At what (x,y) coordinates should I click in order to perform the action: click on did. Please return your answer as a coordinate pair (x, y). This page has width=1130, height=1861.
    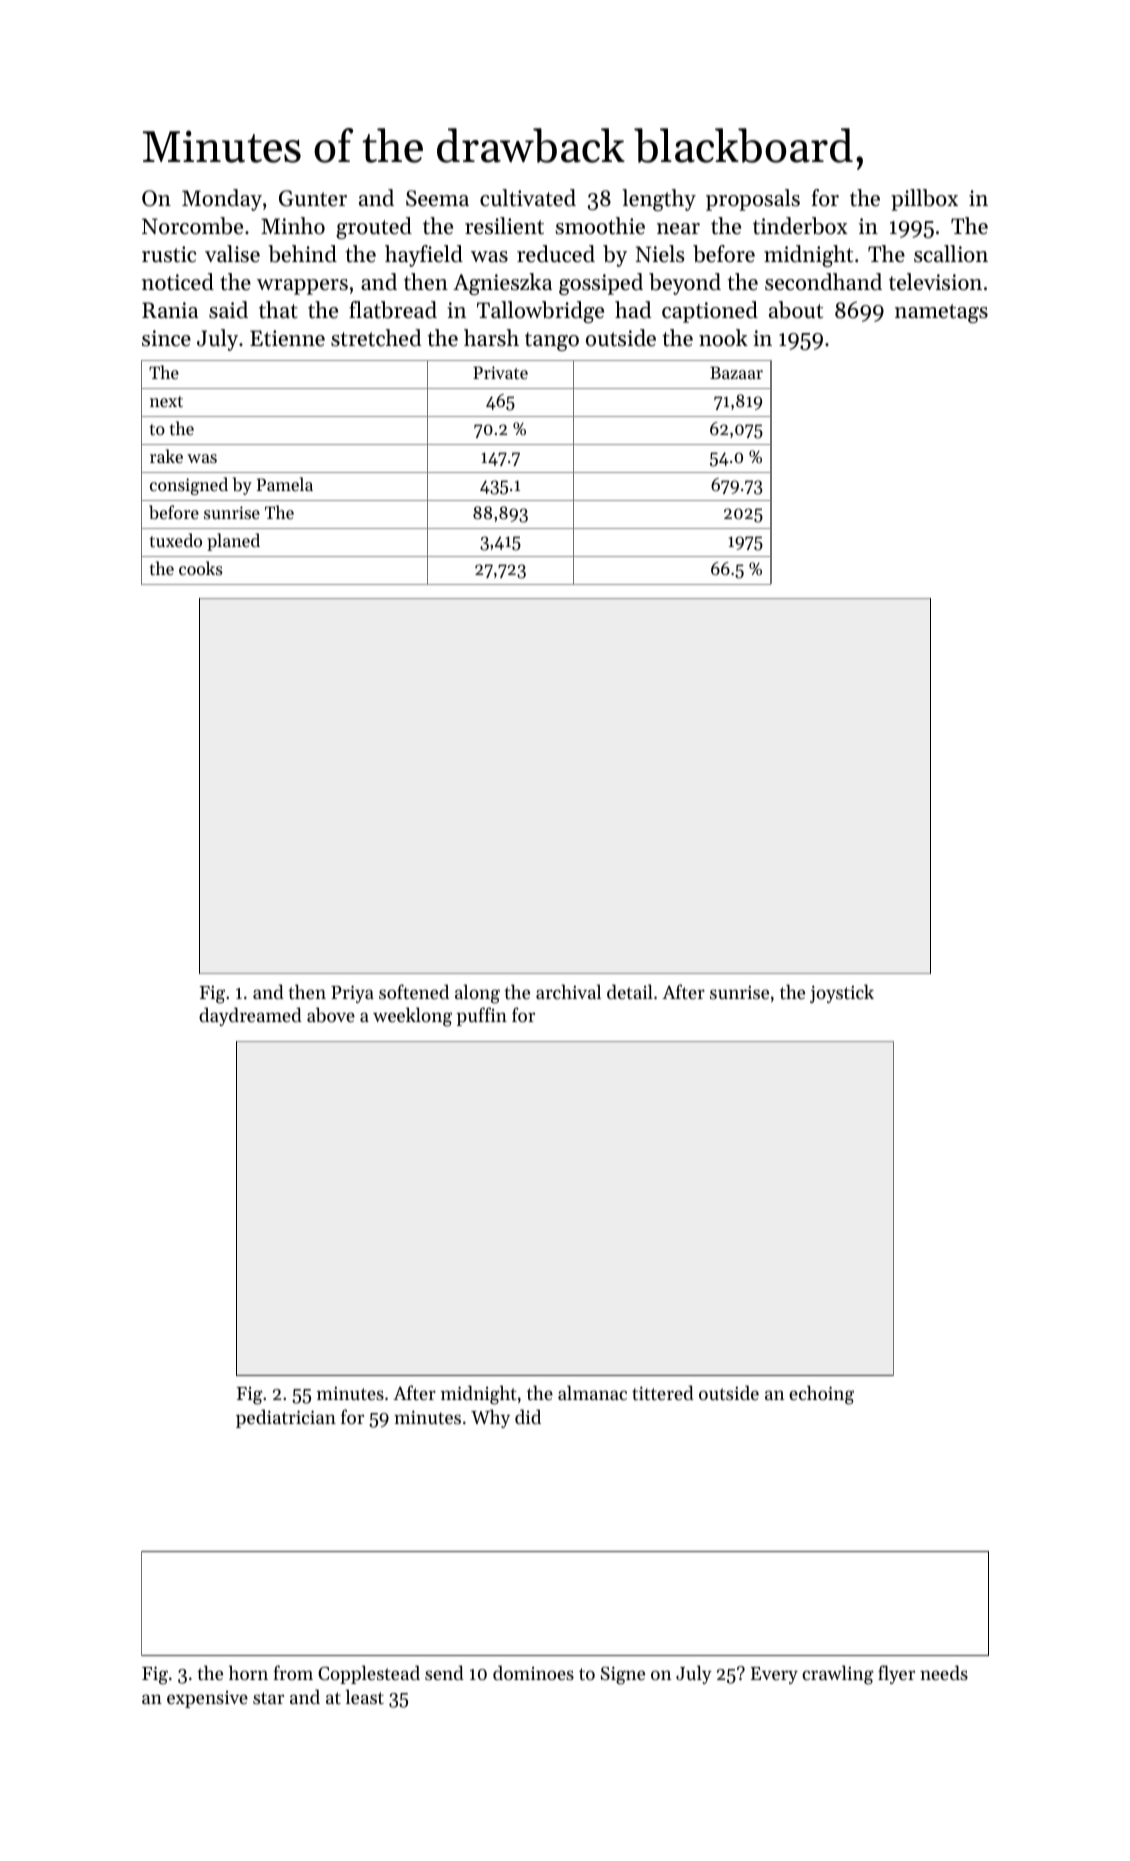
    Looking at the image, I should click on (528, 1416).
